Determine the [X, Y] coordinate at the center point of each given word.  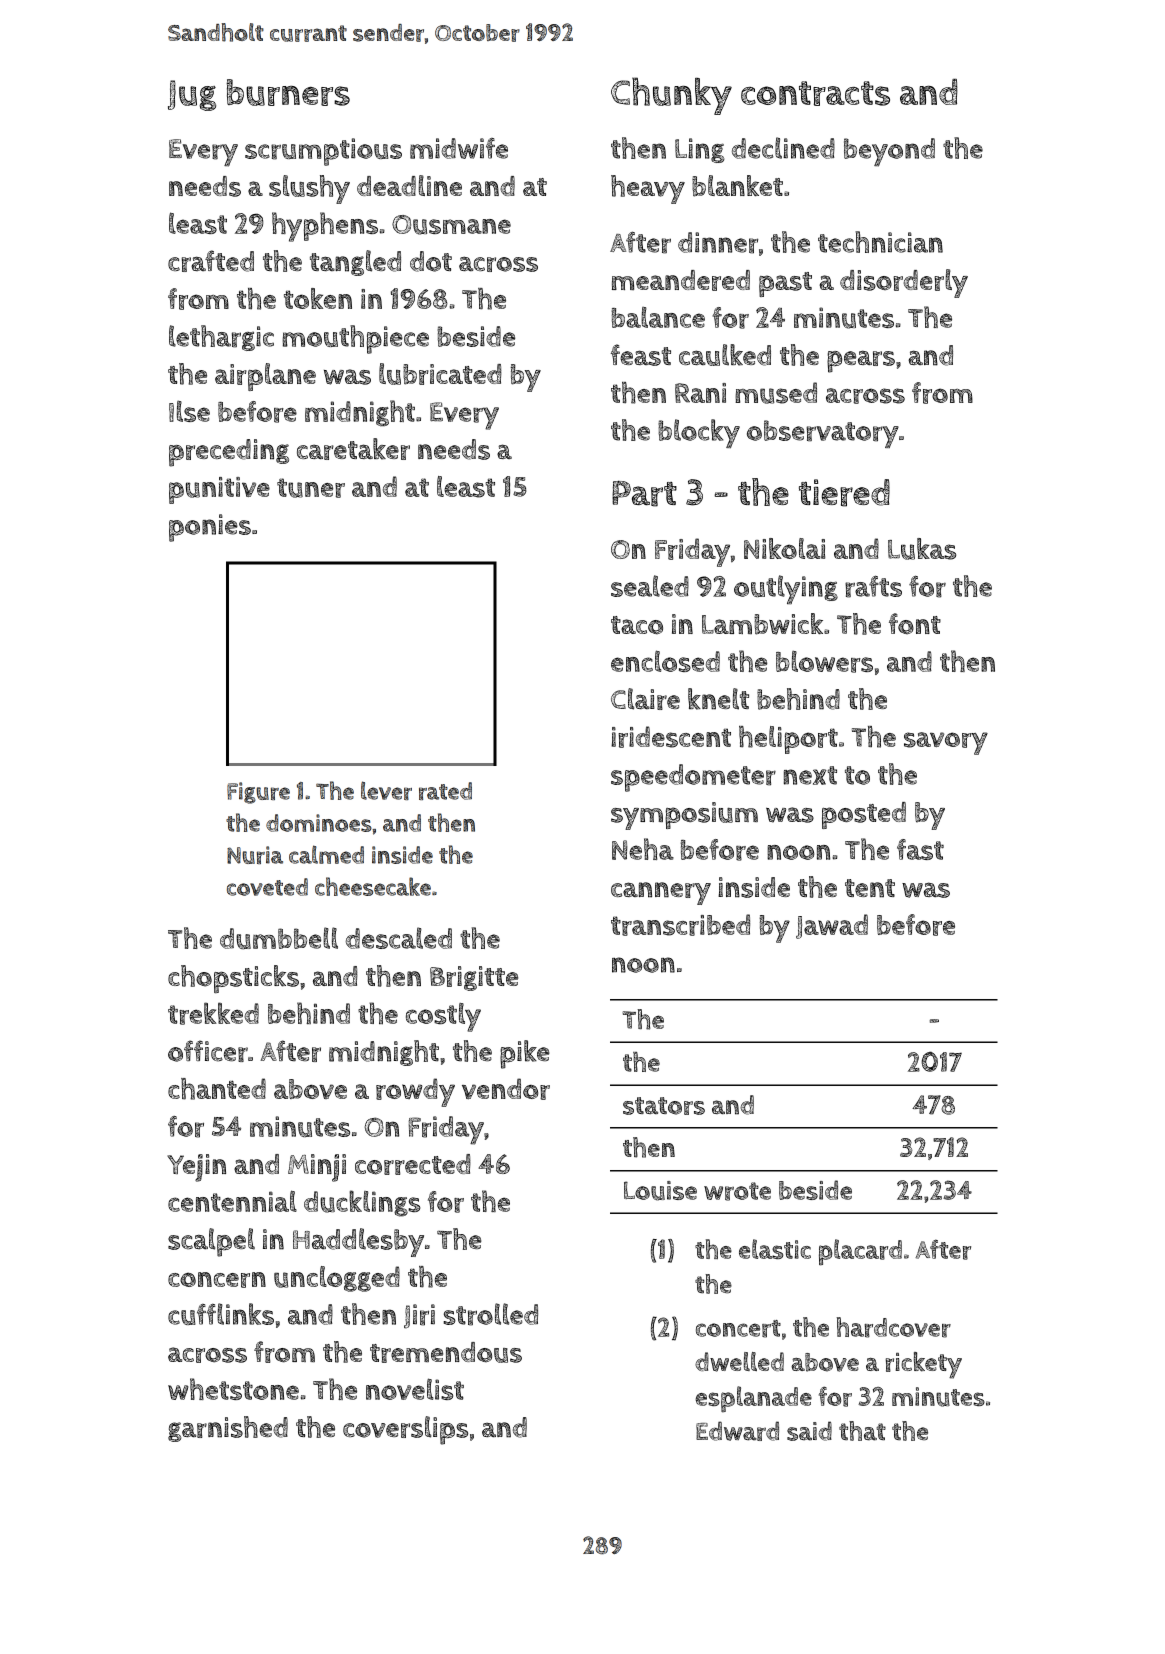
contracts [815, 93]
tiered [844, 493]
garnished [228, 1429]
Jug [192, 95]
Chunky [671, 96]
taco [637, 625]
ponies [210, 528]
